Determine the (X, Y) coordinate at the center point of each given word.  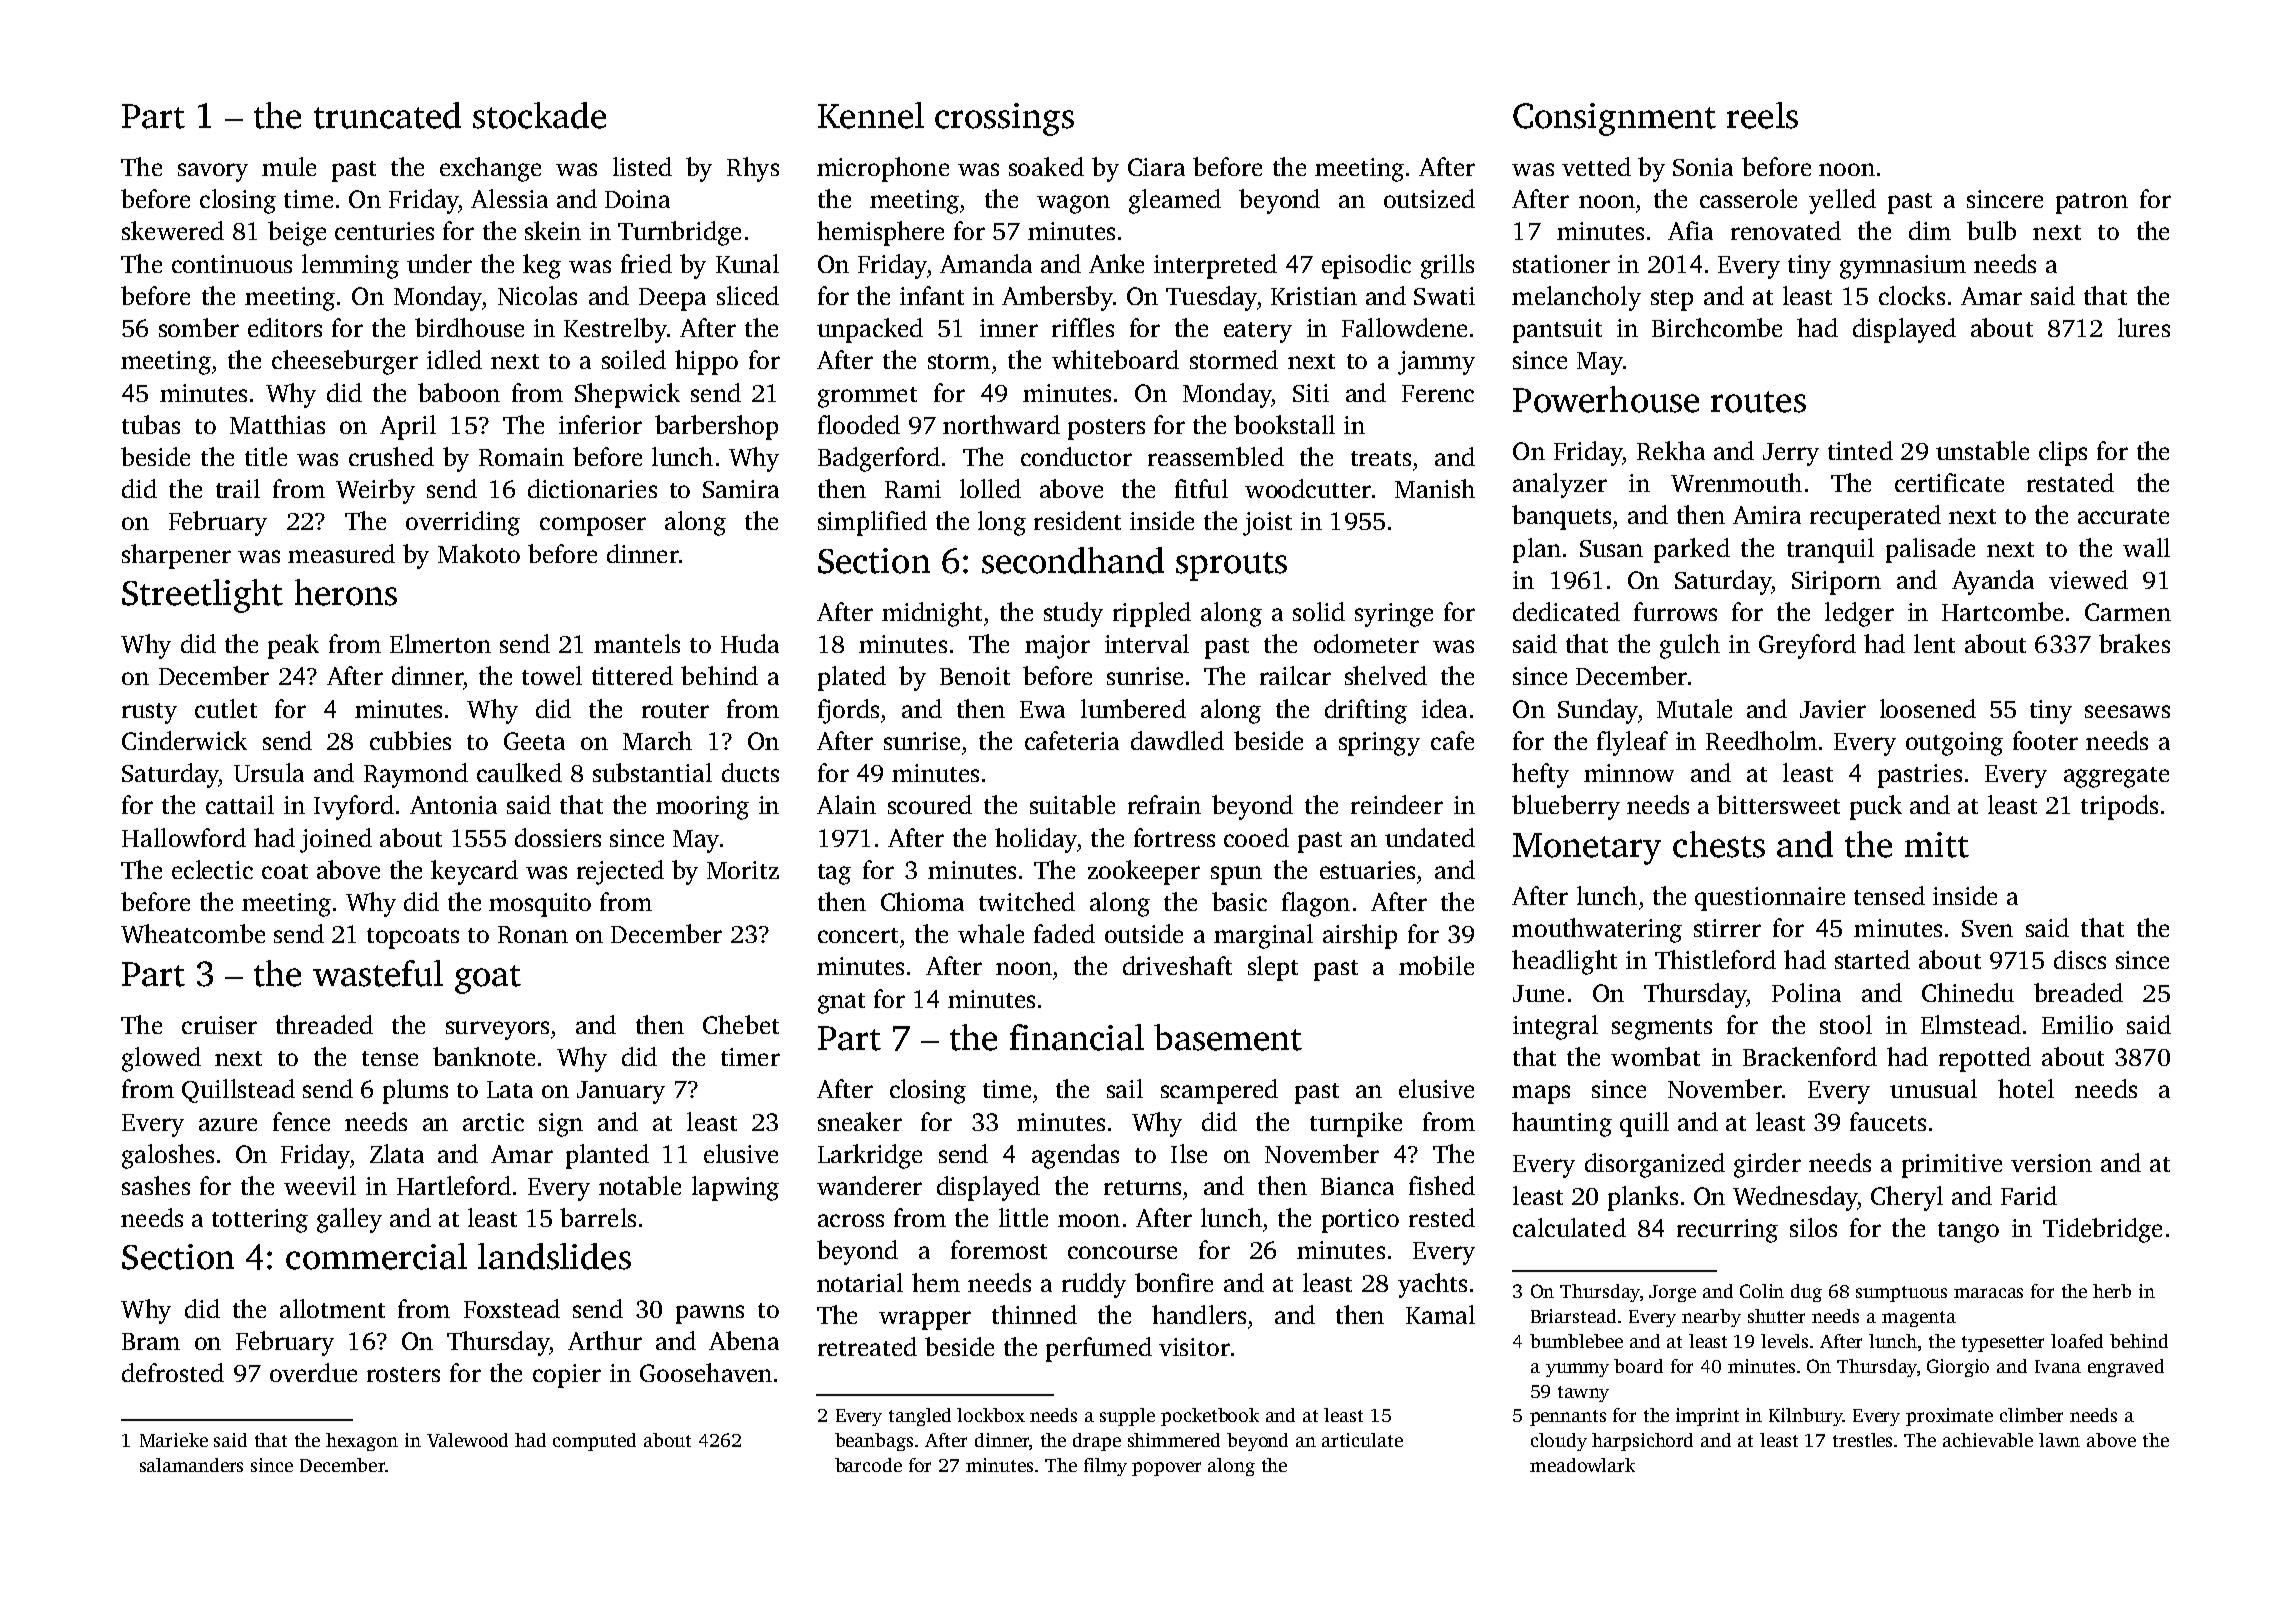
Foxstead (512, 1308)
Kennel (871, 115)
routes (1758, 402)
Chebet (741, 1024)
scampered (1219, 1091)
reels (1762, 115)
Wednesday (1795, 1198)
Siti (1311, 393)
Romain (521, 457)
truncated (387, 115)
